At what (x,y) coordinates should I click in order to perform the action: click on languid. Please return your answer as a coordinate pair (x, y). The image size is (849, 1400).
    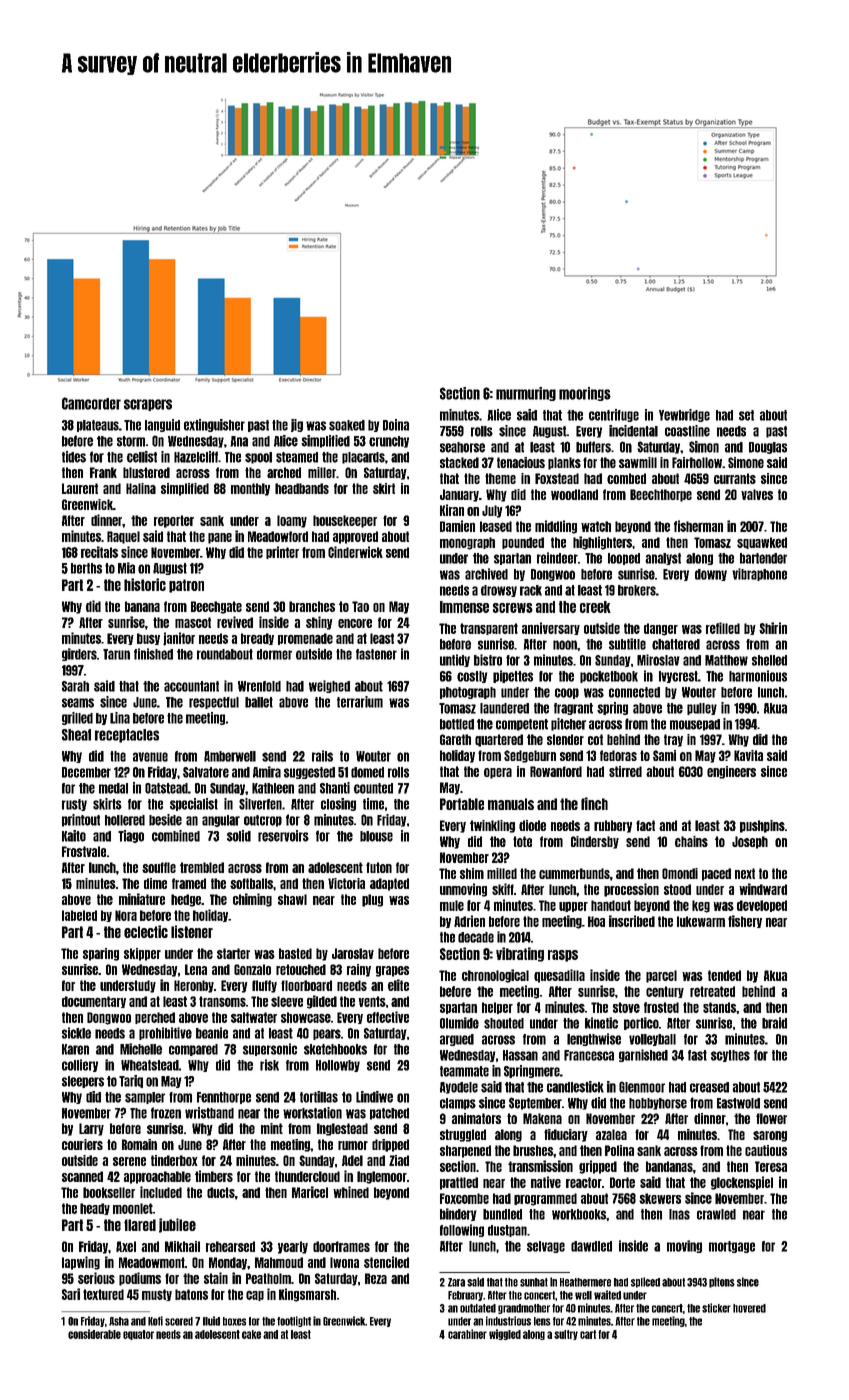
    Looking at the image, I should click on (162, 425).
